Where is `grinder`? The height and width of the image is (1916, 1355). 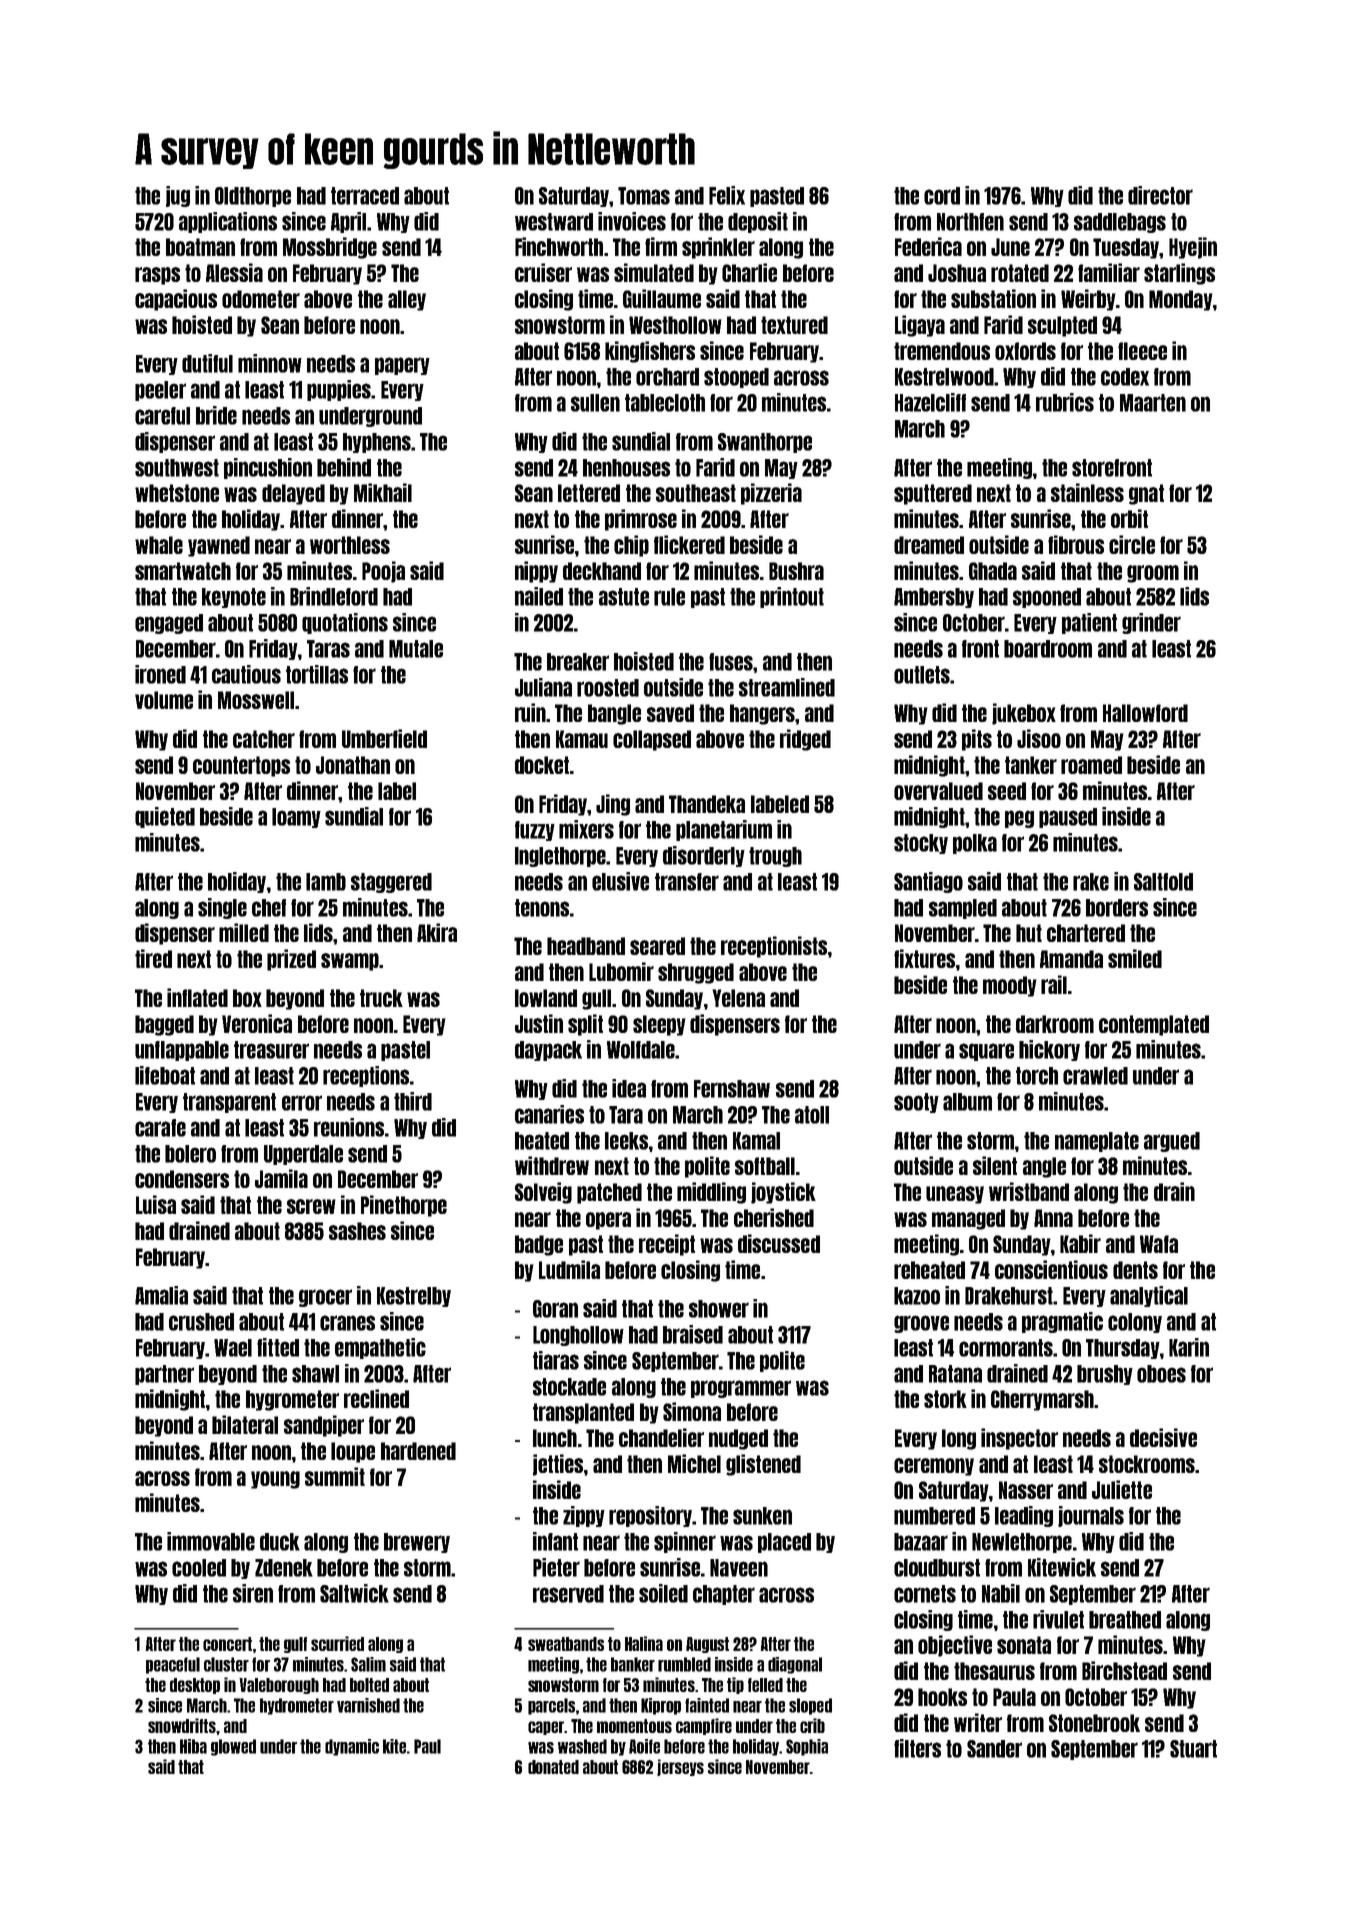 grinder is located at coordinates (1151, 623).
